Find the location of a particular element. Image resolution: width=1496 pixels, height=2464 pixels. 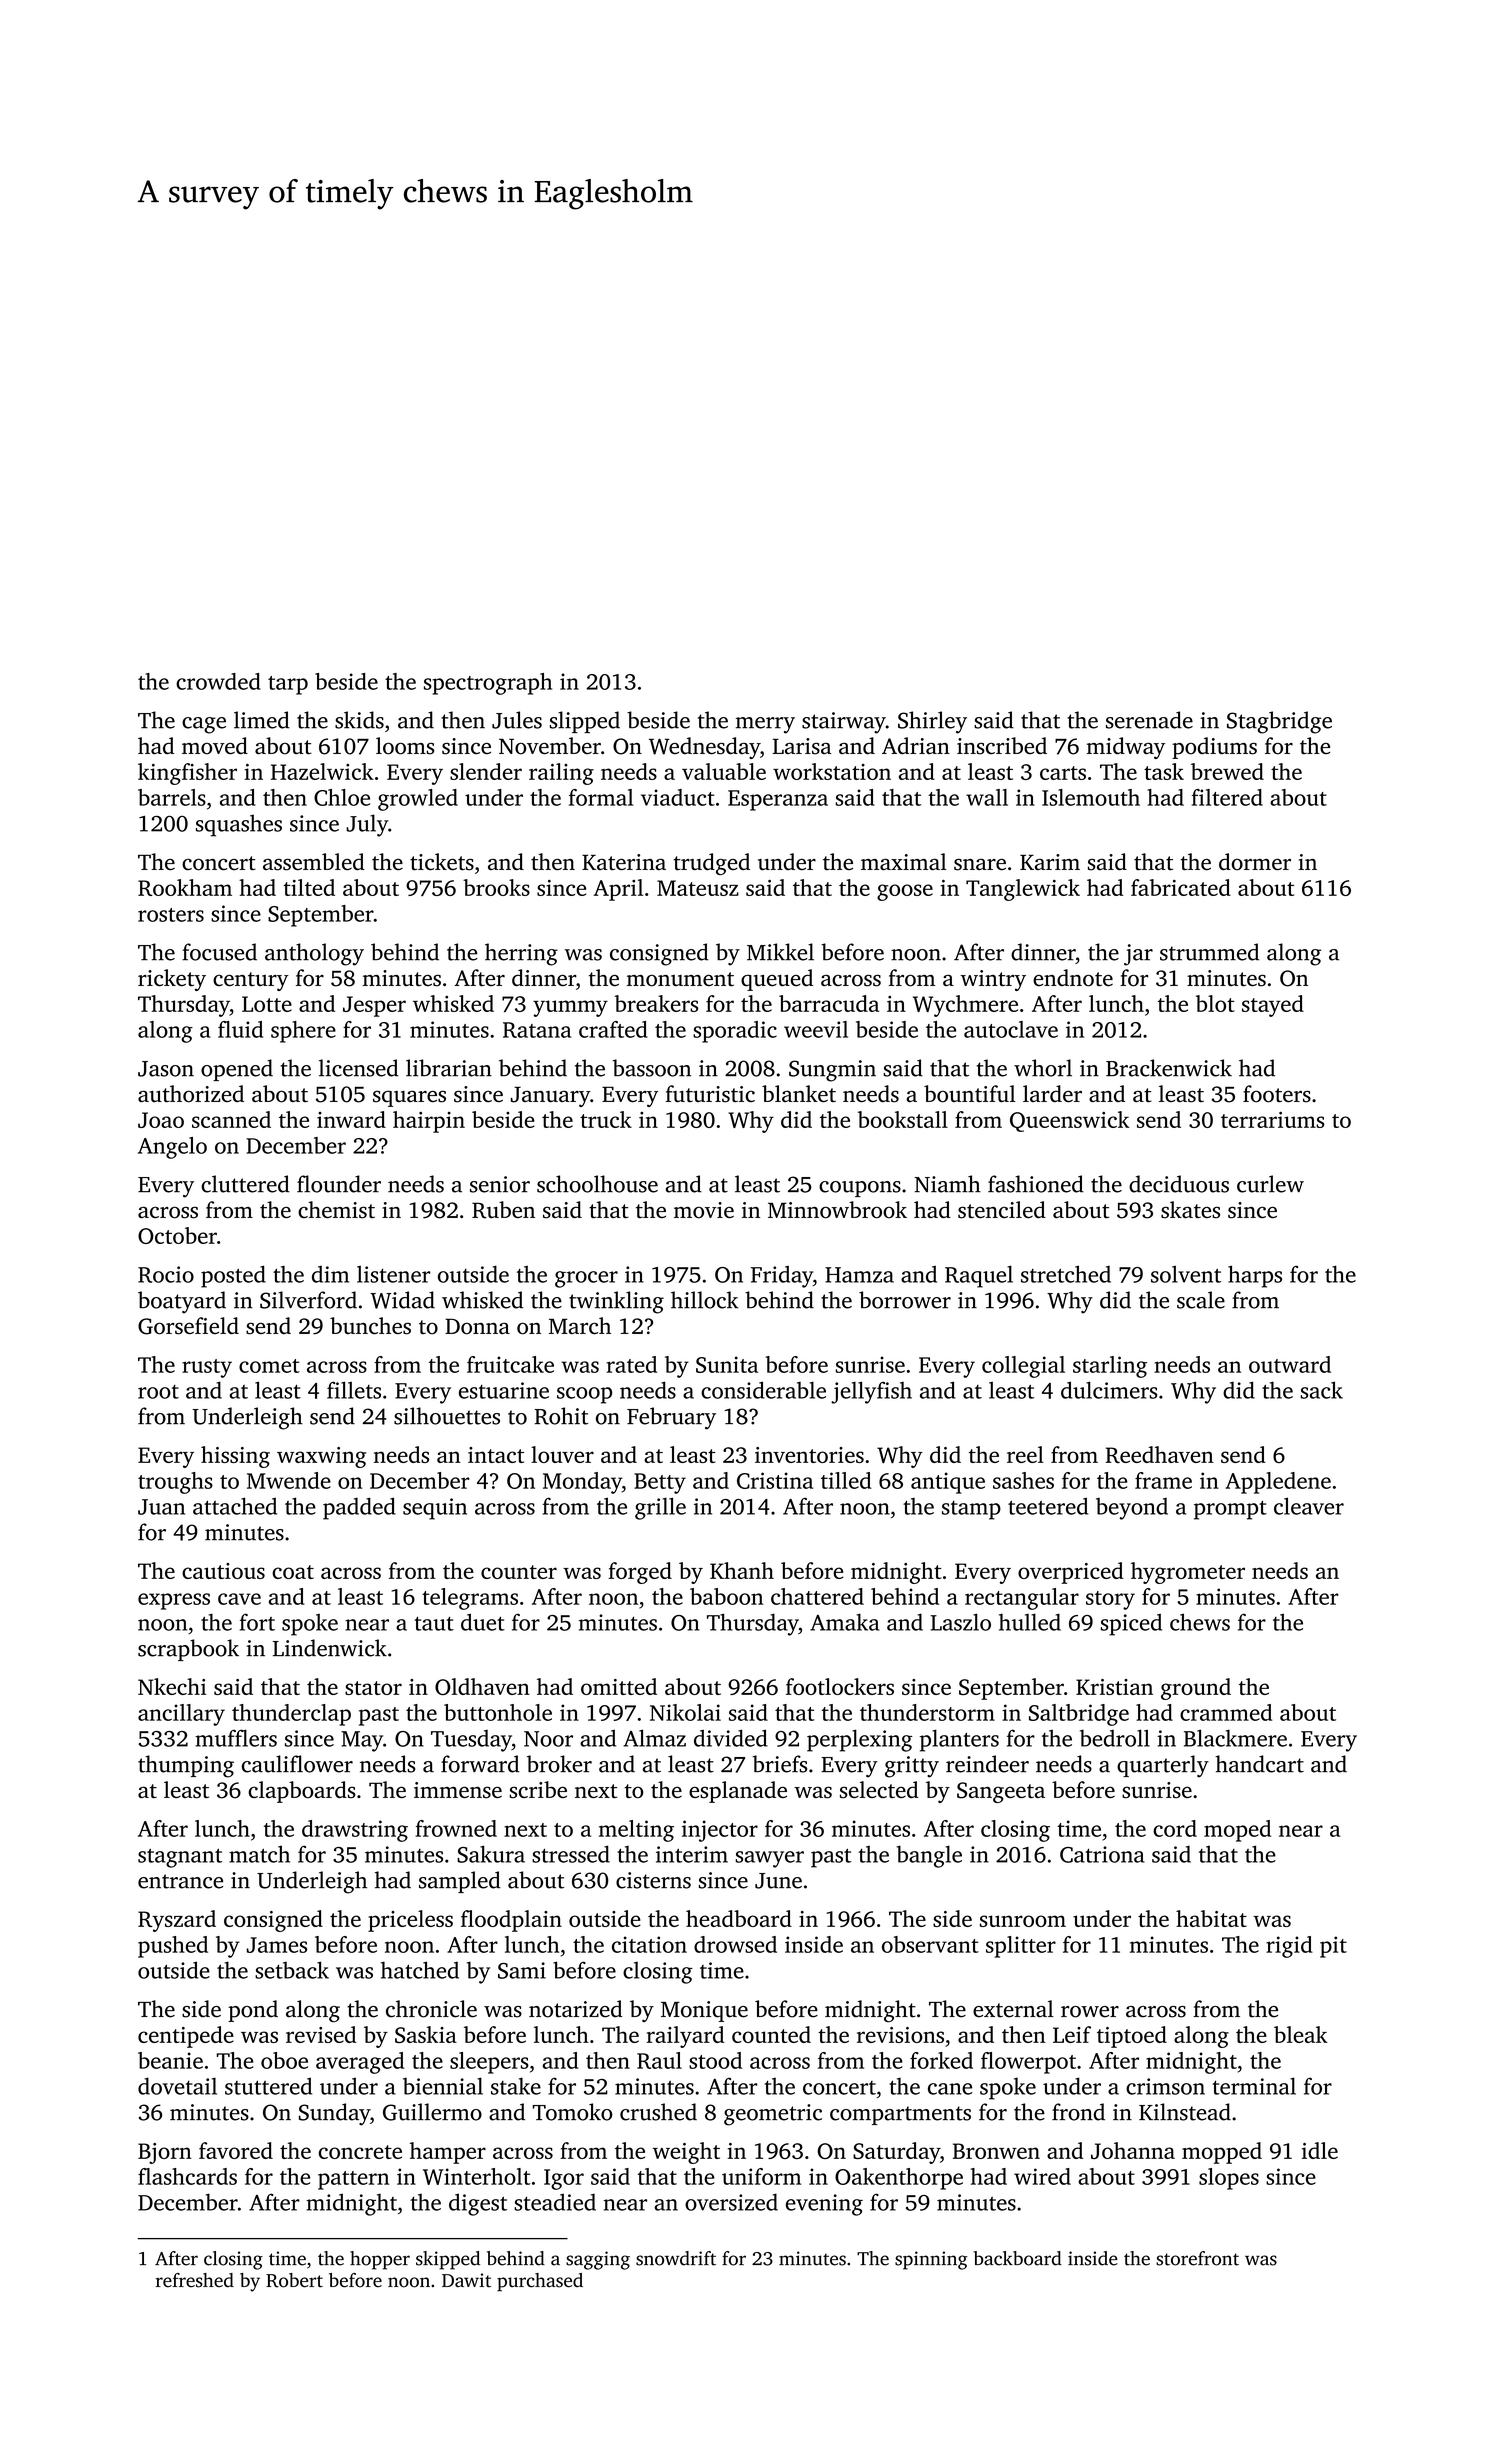

spectrograph is located at coordinates (488, 684).
